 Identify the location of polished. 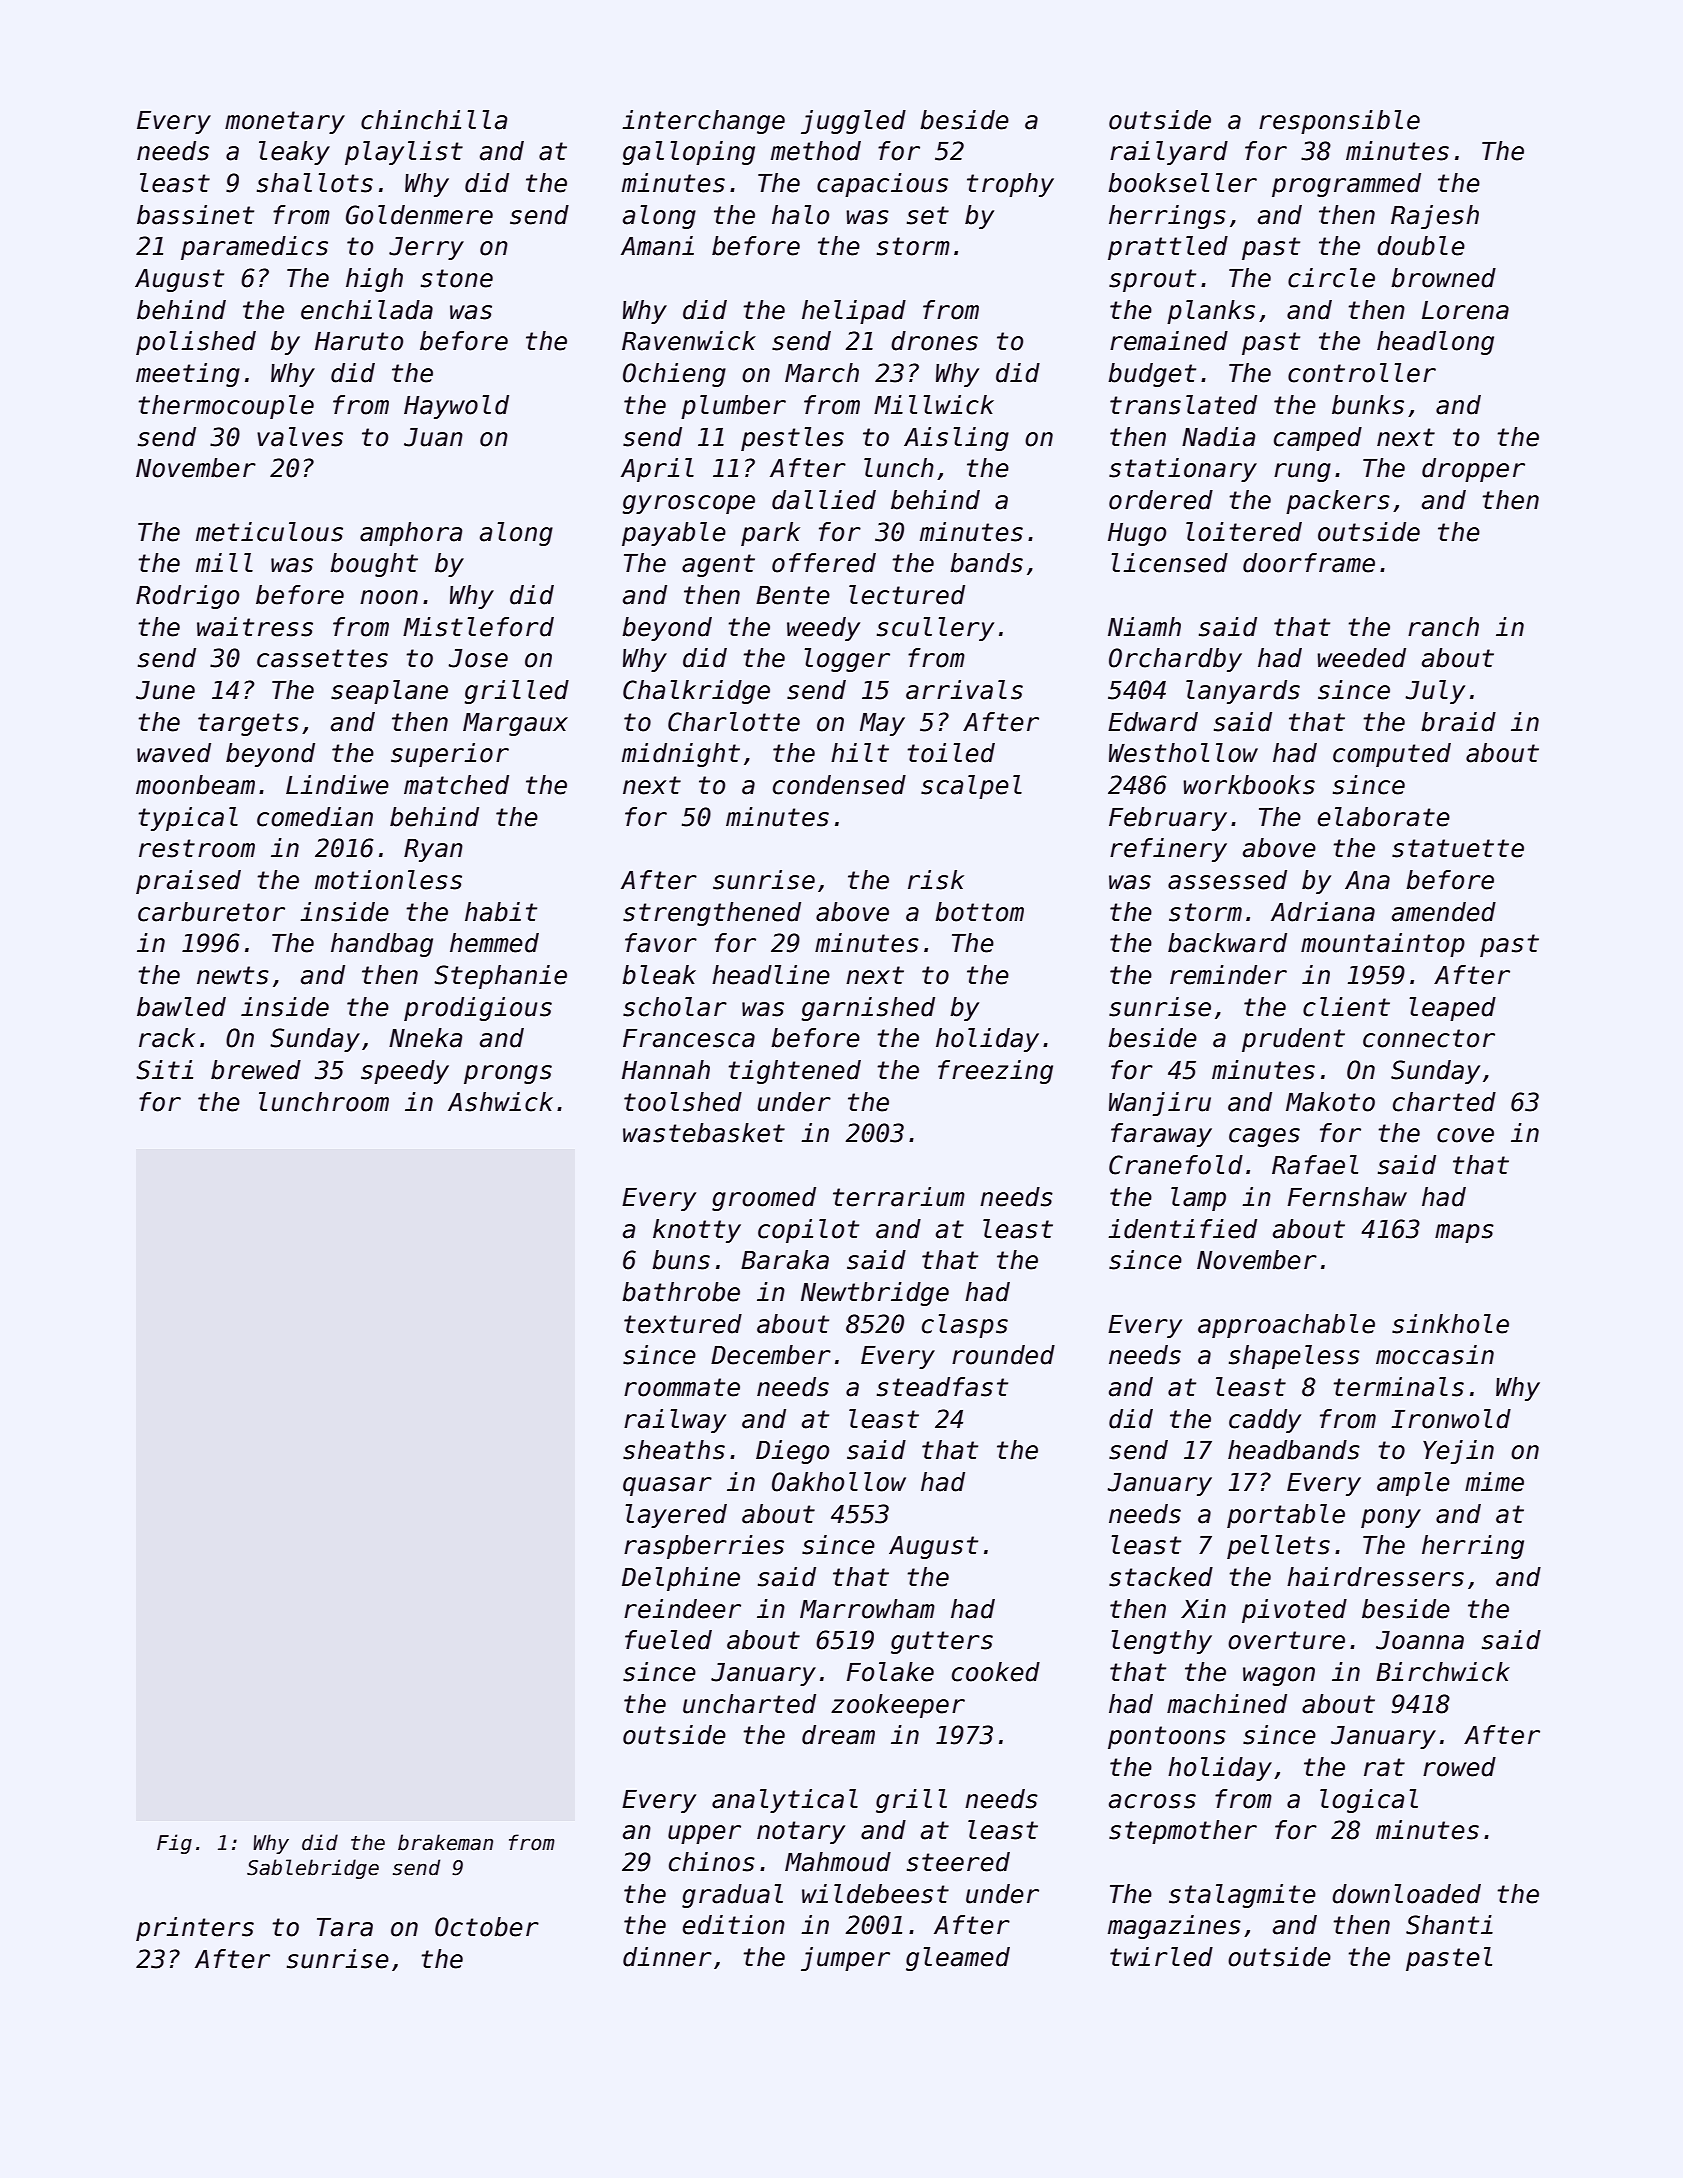
(196, 343).
